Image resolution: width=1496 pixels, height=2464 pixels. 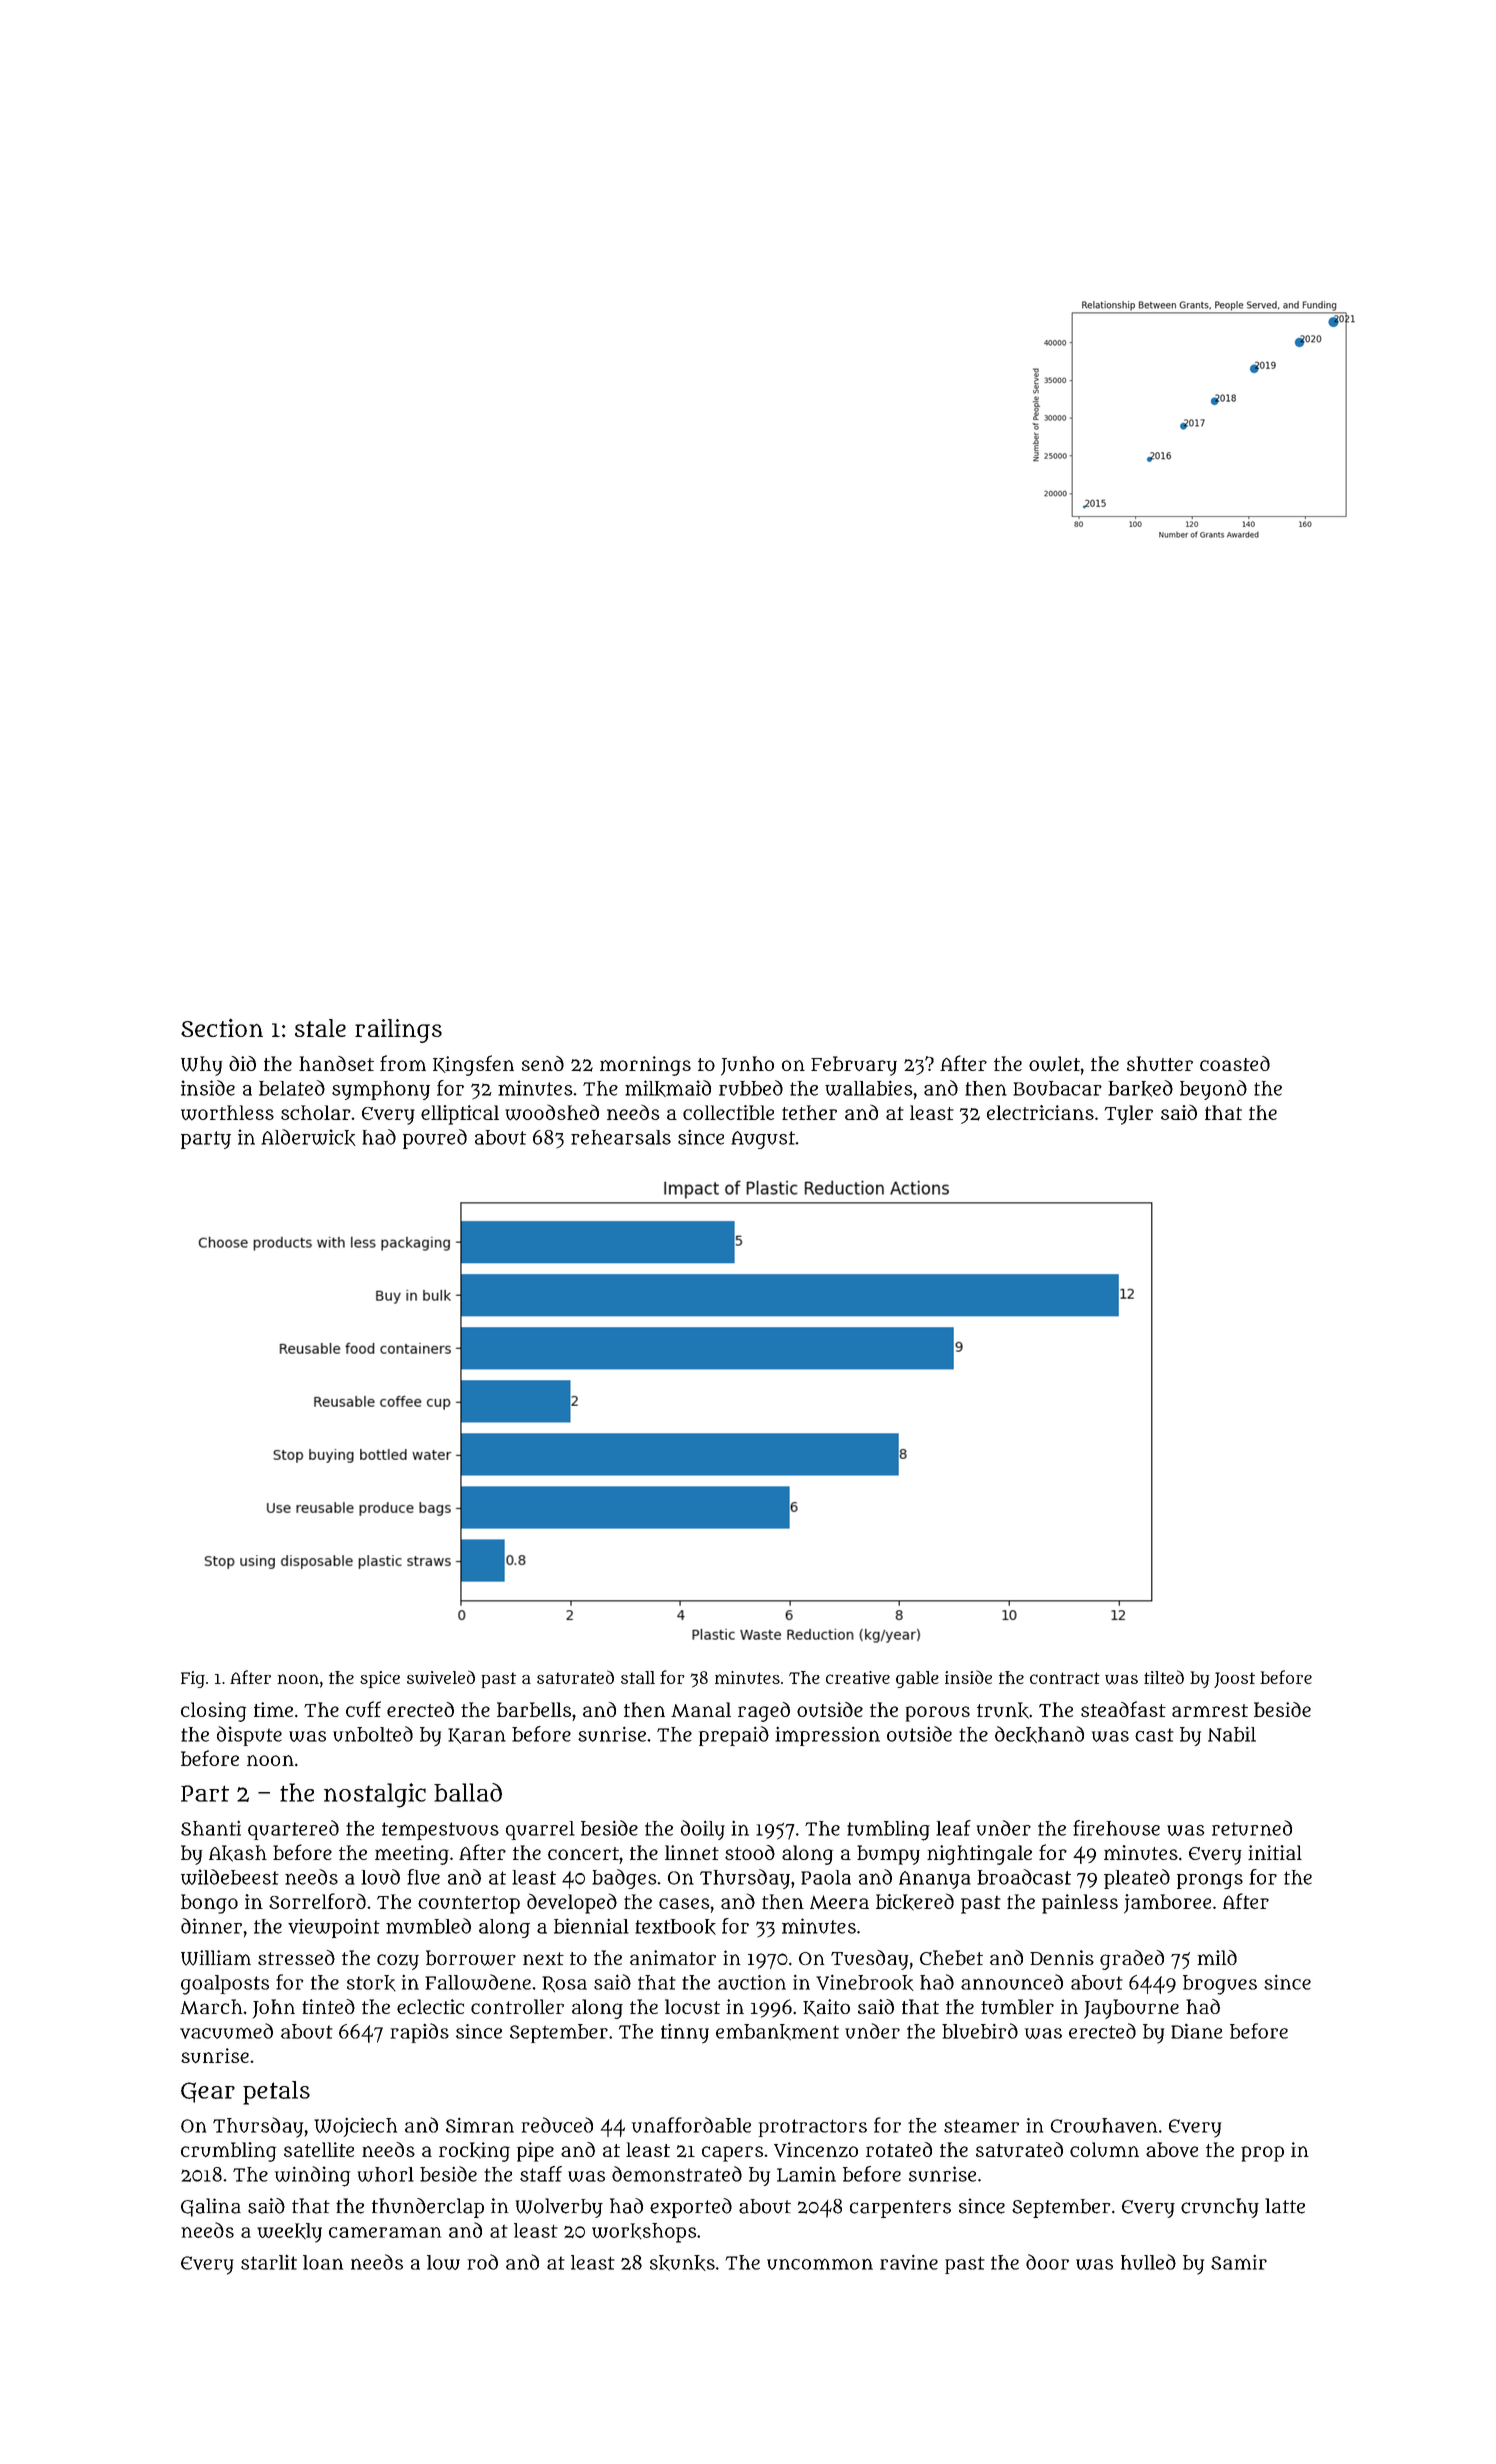 What do you see at coordinates (1047, 2262) in the image?
I see `door` at bounding box center [1047, 2262].
